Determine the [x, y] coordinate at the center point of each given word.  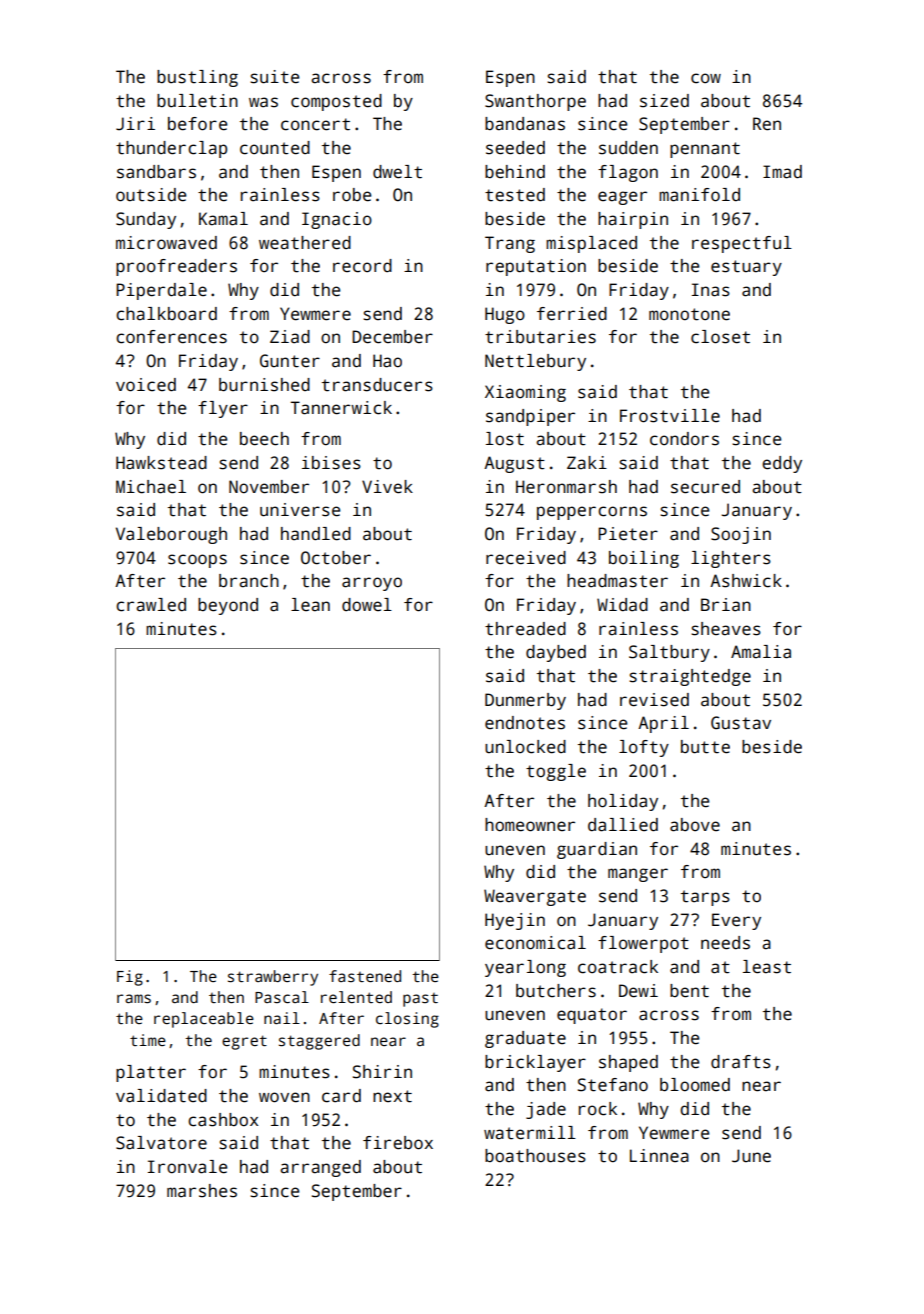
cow [706, 78]
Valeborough [171, 535]
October [336, 558]
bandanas [525, 124]
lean [310, 605]
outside [151, 195]
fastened [365, 976]
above [695, 825]
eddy [782, 464]
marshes [202, 1191]
